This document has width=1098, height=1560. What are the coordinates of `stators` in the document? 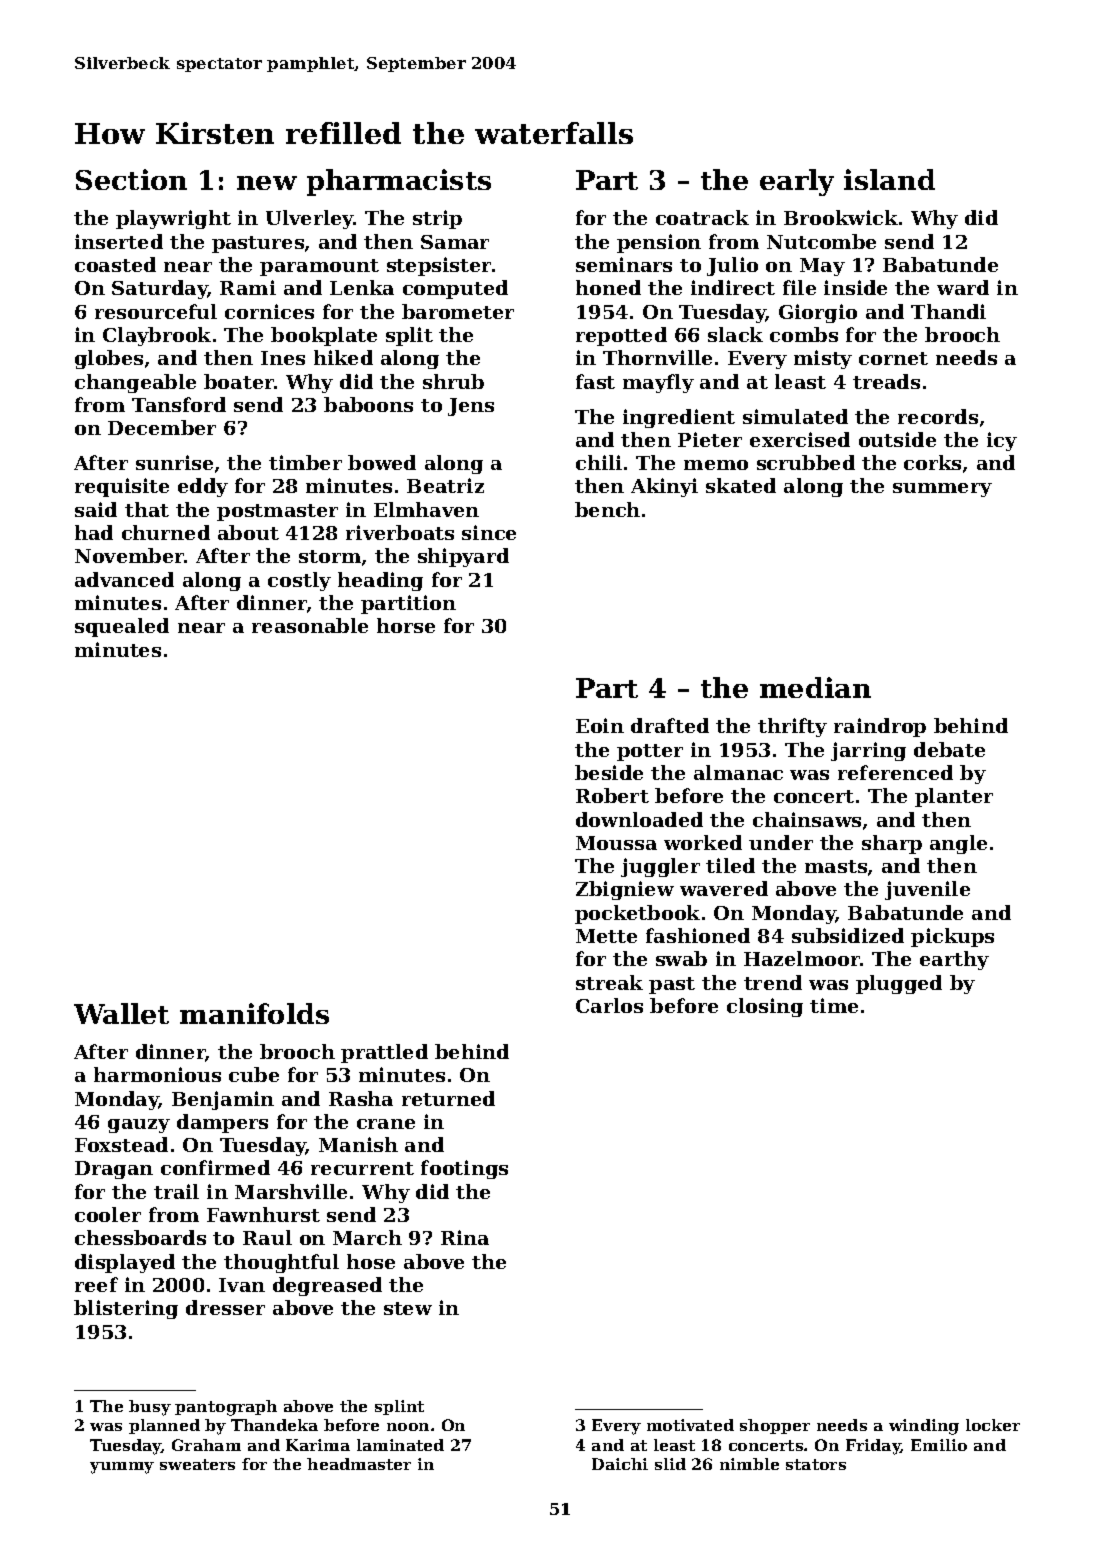 It's located at (816, 1464).
